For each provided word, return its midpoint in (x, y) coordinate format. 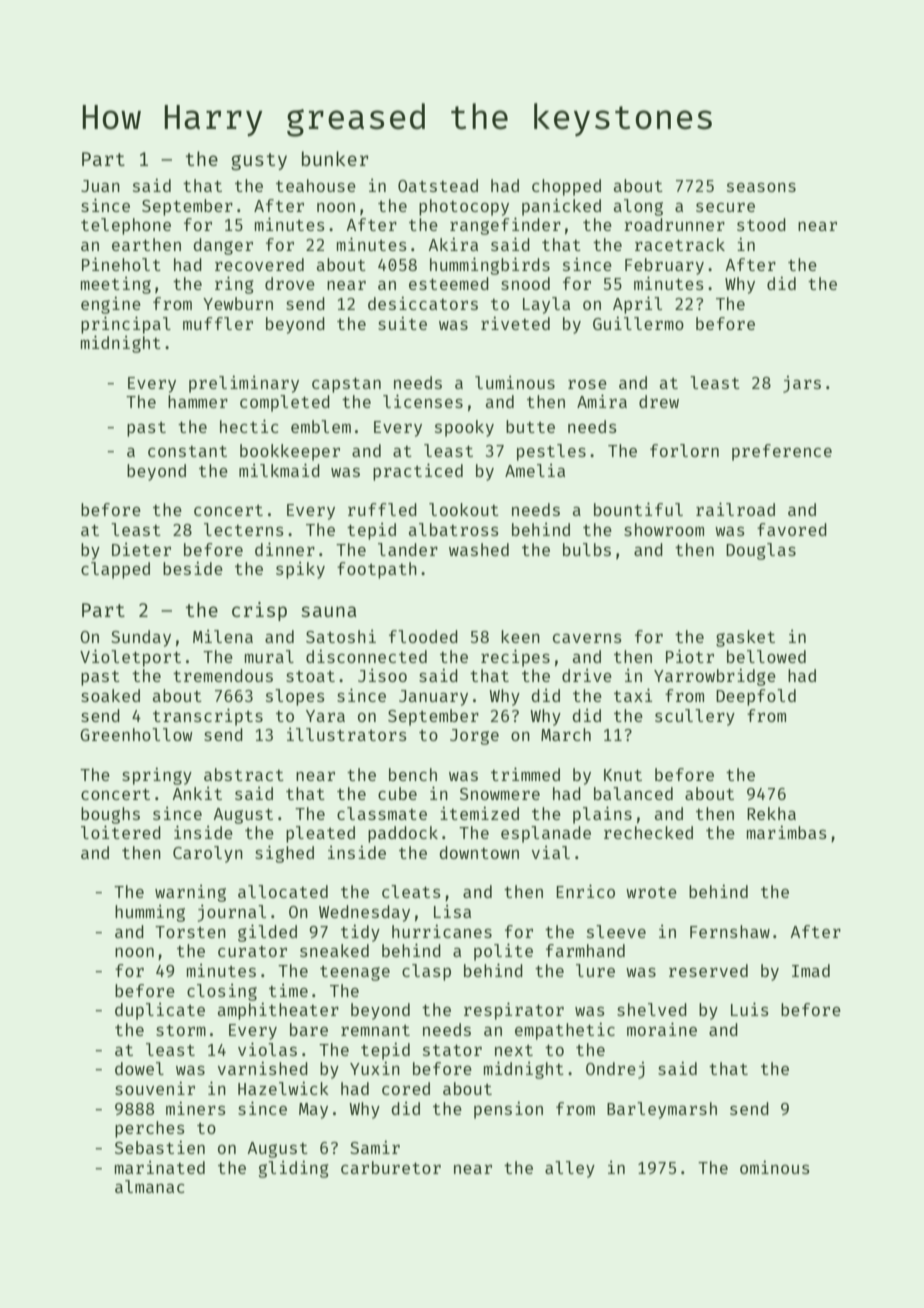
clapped (115, 570)
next (514, 1050)
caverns (587, 638)
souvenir (155, 1088)
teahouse (316, 185)
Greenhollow (136, 734)
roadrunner (674, 224)
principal (126, 325)
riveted (515, 323)
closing (222, 992)
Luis (750, 1009)
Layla (546, 305)
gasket (745, 638)
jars (802, 384)
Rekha (771, 813)
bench (413, 774)
